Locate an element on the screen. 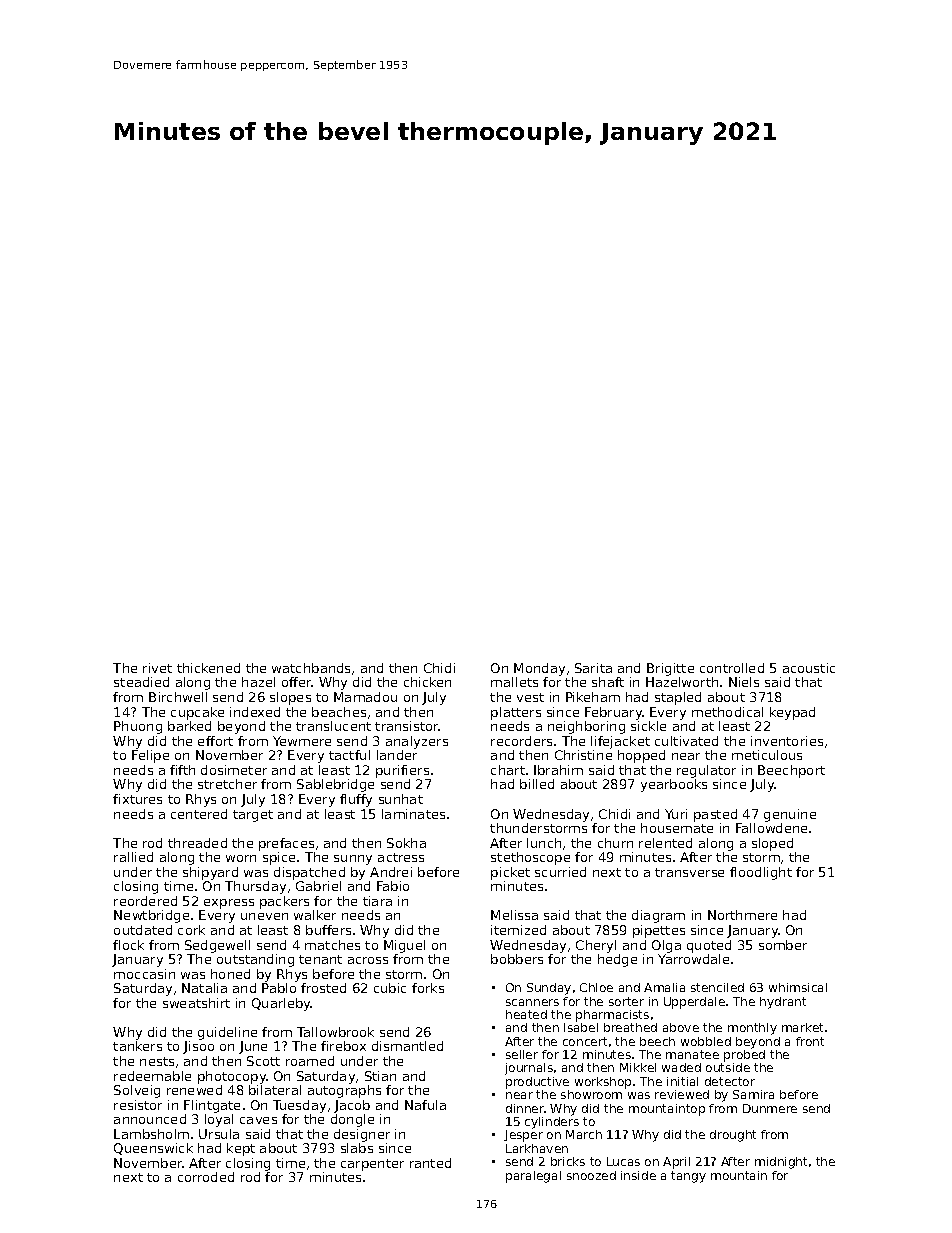 This screenshot has width=952, height=1233. workshop is located at coordinates (603, 1083).
